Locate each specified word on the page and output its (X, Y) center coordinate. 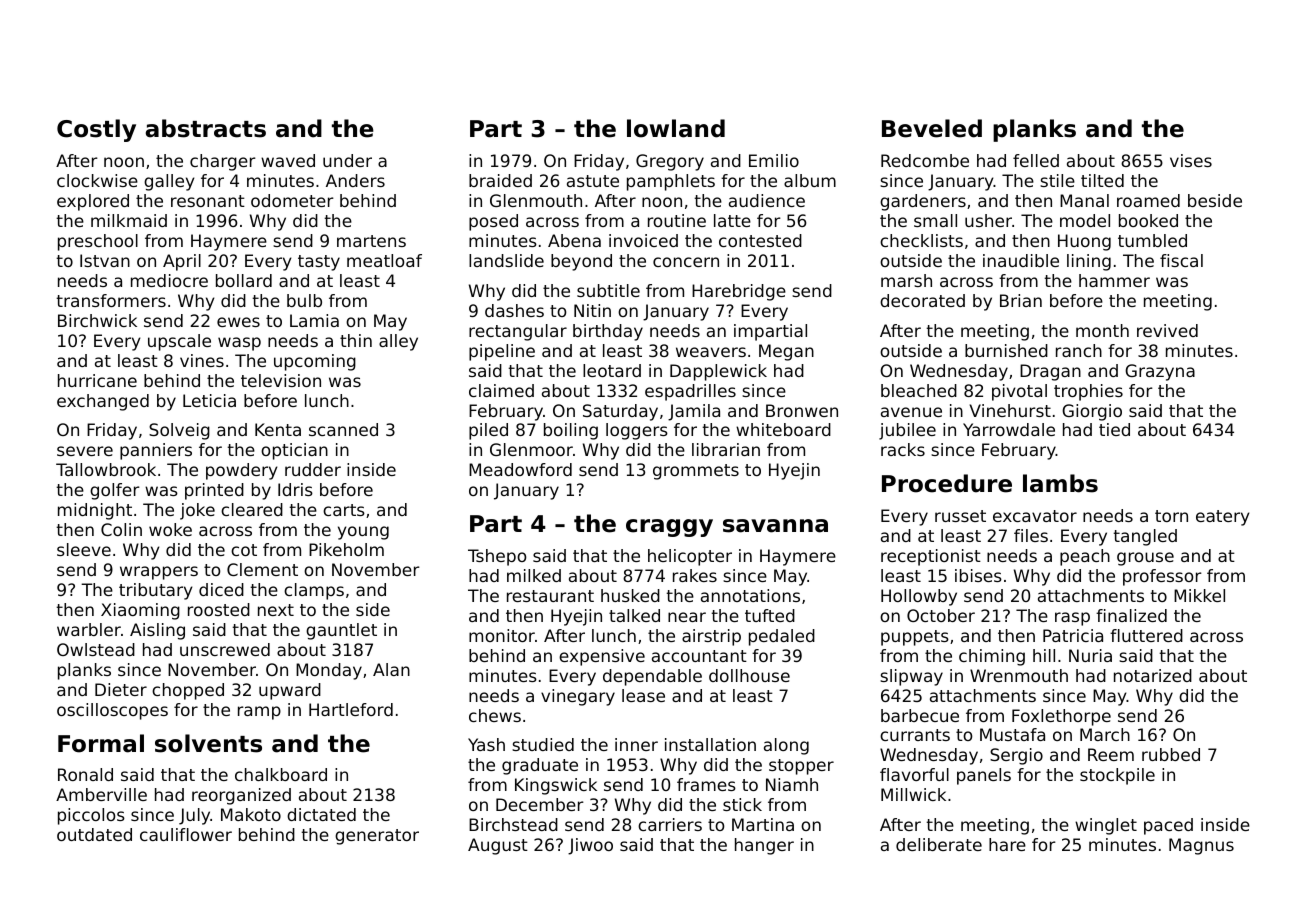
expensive (602, 657)
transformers (111, 300)
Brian (1021, 300)
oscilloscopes (112, 711)
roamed (1148, 200)
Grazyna (1160, 372)
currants (915, 735)
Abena (574, 240)
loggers (637, 431)
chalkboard (281, 774)
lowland (676, 128)
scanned (343, 429)
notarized (1153, 675)
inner (636, 744)
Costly (96, 130)
